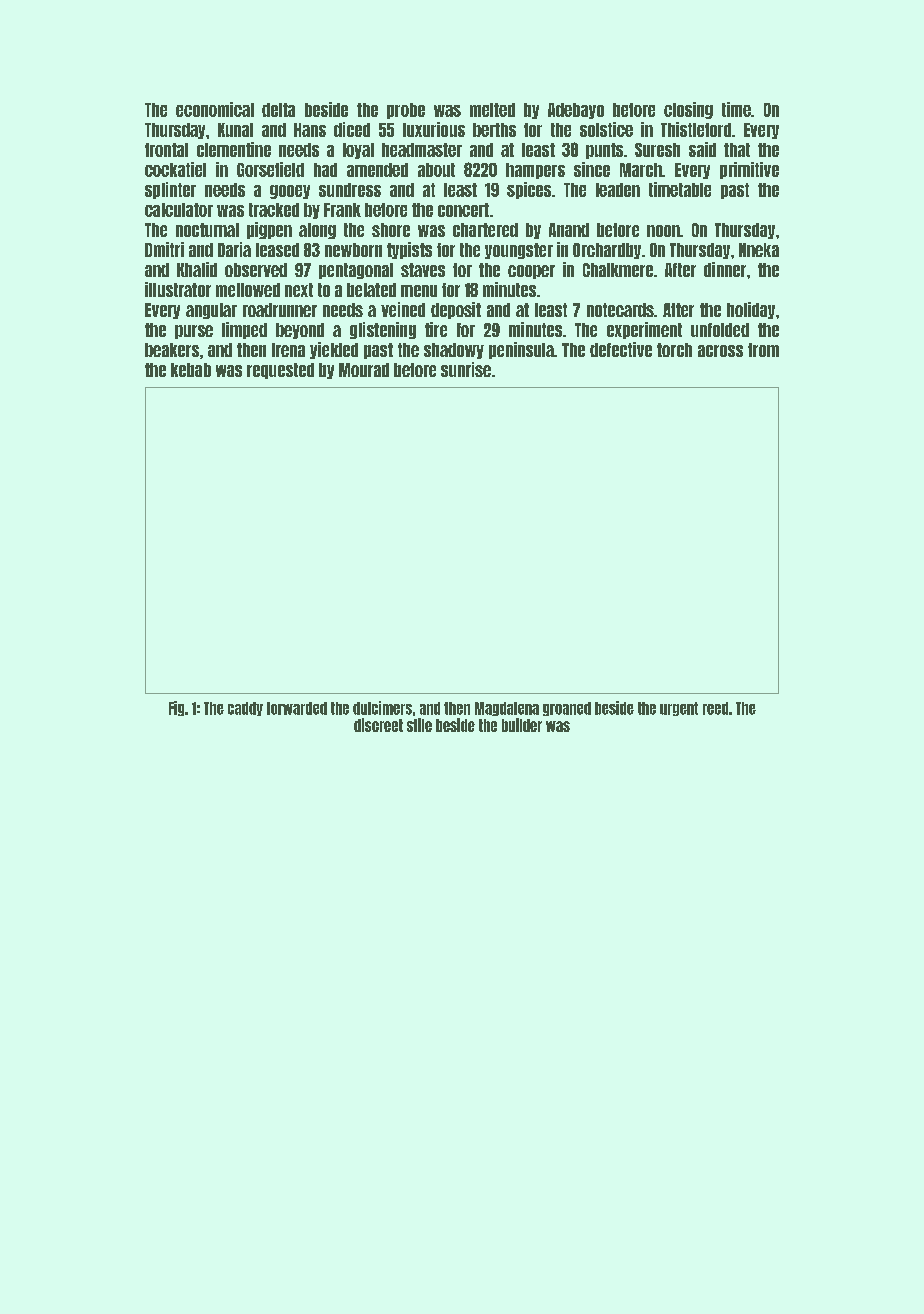 This screenshot has width=924, height=1314. What do you see at coordinates (378, 725) in the screenshot?
I see `discreet` at bounding box center [378, 725].
